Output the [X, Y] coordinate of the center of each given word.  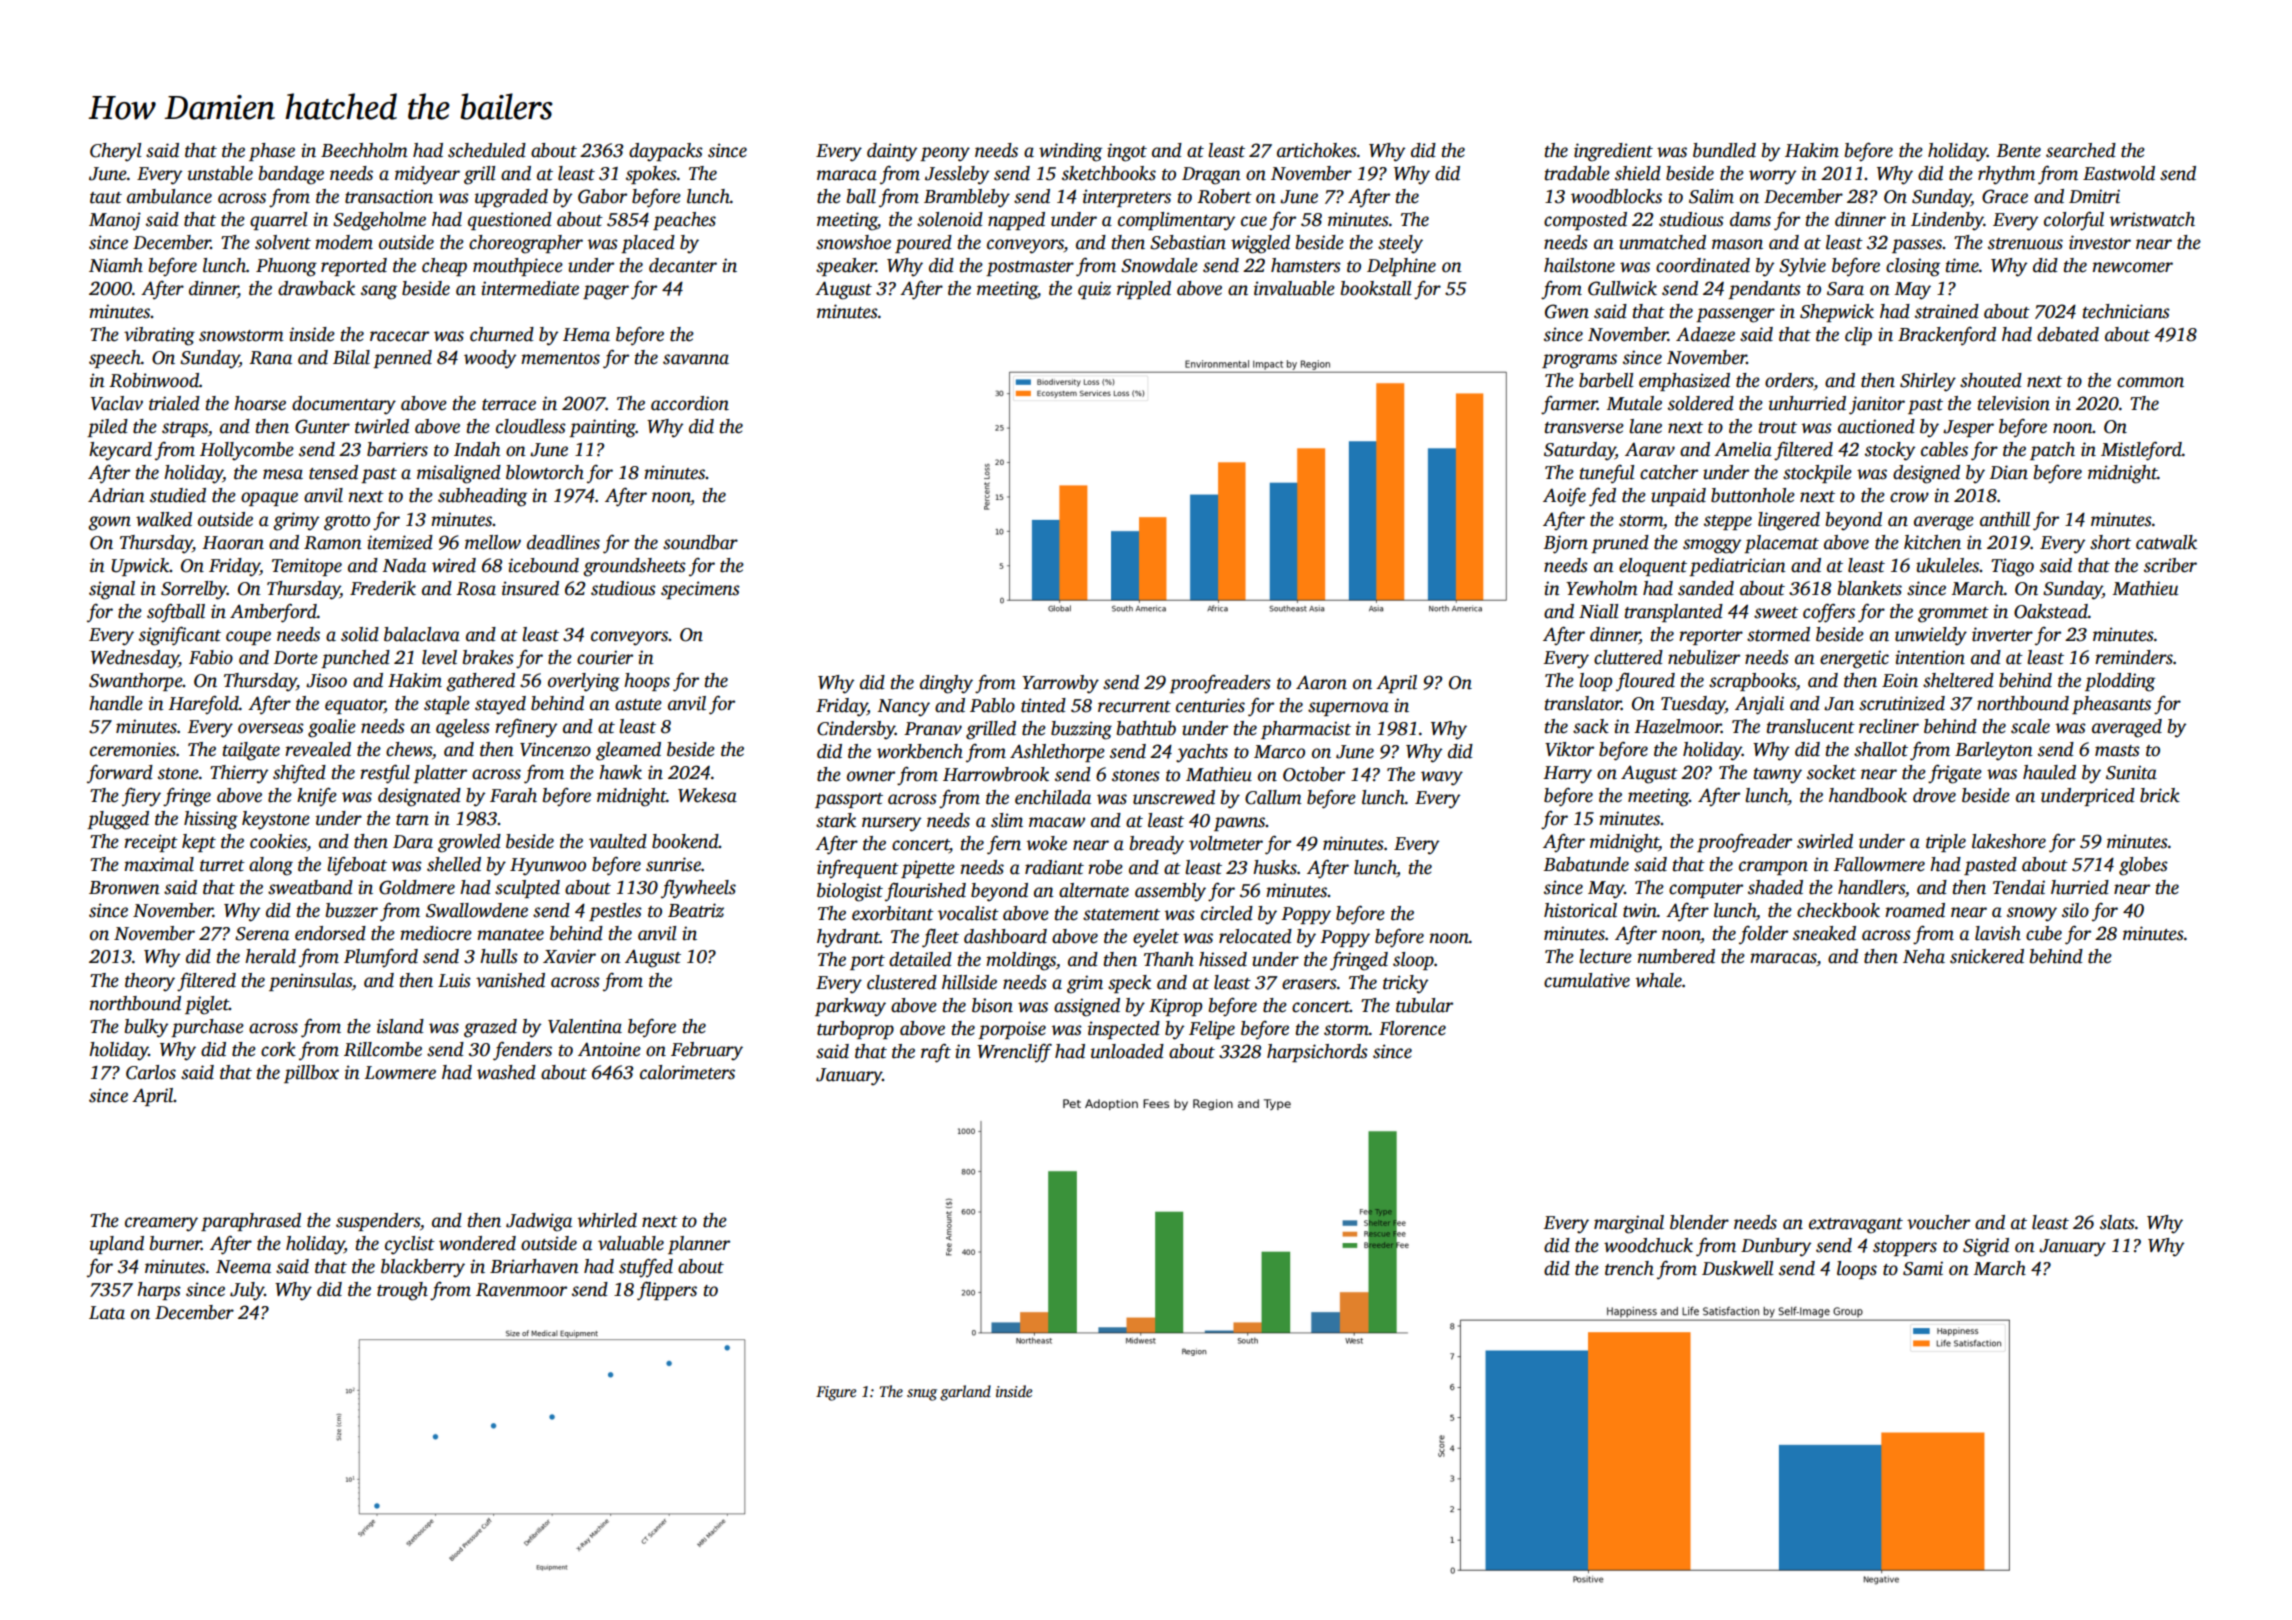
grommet [1953, 615]
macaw [1057, 822]
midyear [427, 175]
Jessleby [957, 175]
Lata [107, 1313]
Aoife [1564, 497]
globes [2143, 866]
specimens [700, 590]
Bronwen [124, 888]
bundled [1724, 150]
